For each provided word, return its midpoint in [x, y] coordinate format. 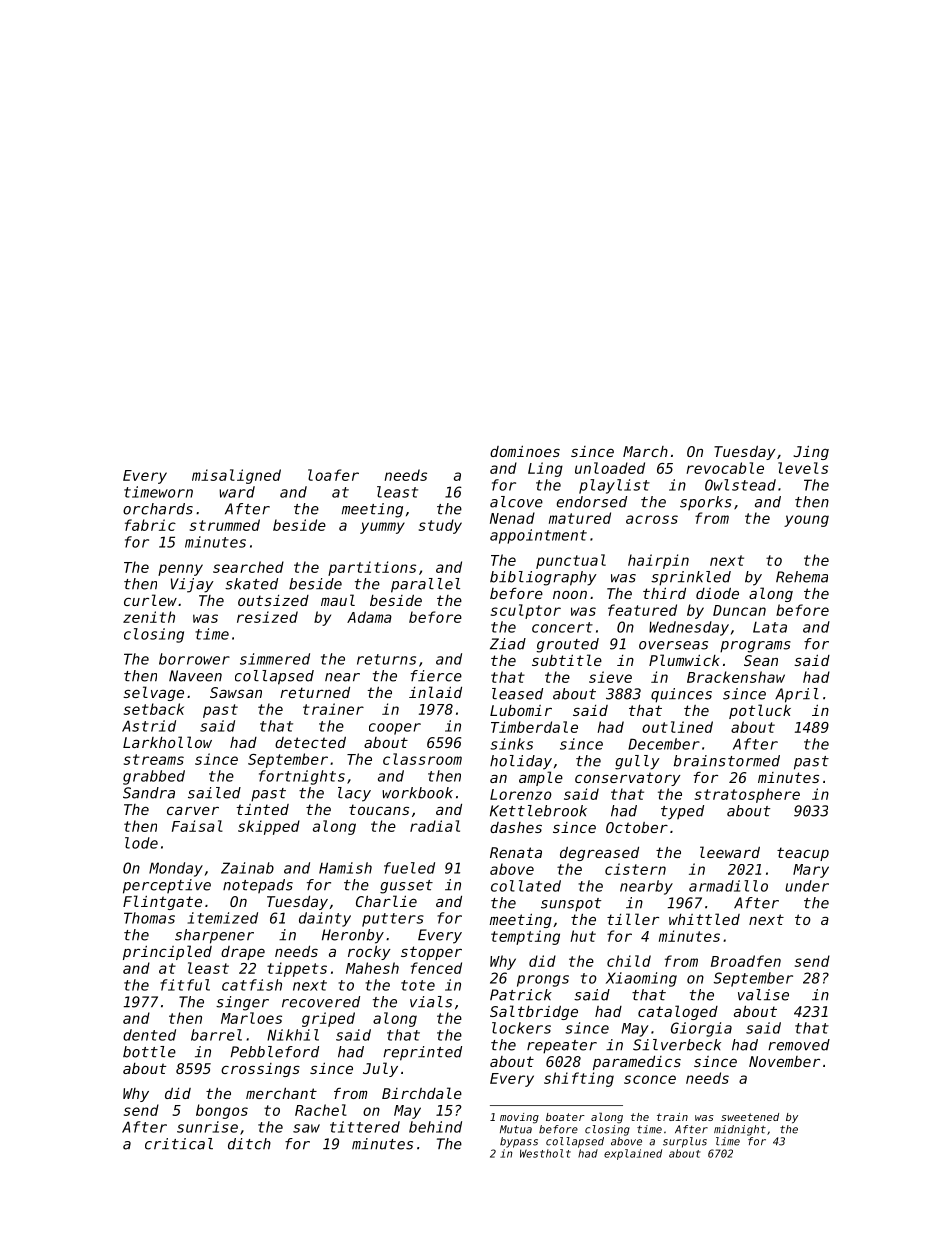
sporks [706, 503]
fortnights [302, 777]
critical [179, 1144]
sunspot [571, 905]
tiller [633, 919]
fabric [150, 525]
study [440, 526]
